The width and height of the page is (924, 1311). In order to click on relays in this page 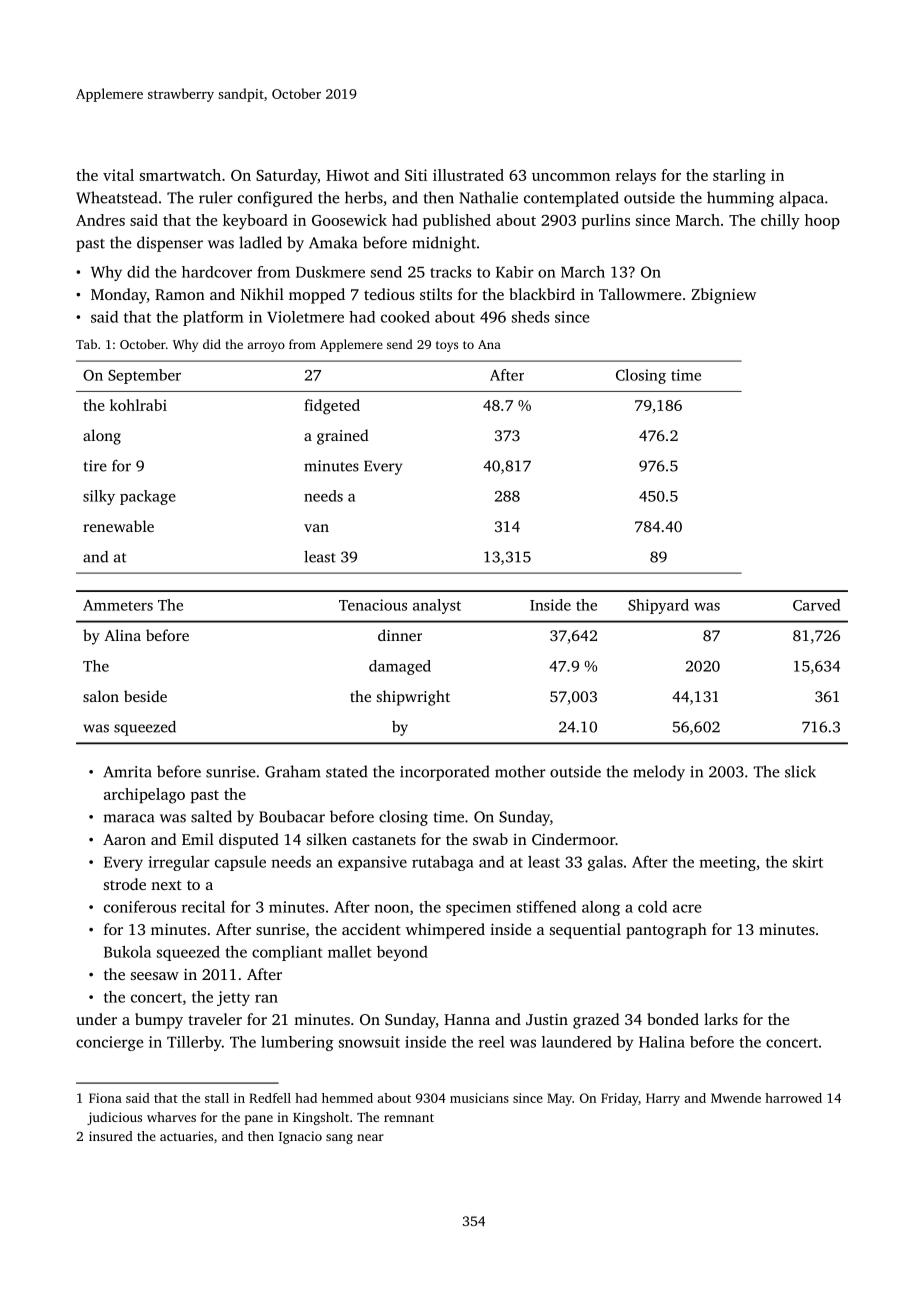, I will do `click(636, 177)`.
